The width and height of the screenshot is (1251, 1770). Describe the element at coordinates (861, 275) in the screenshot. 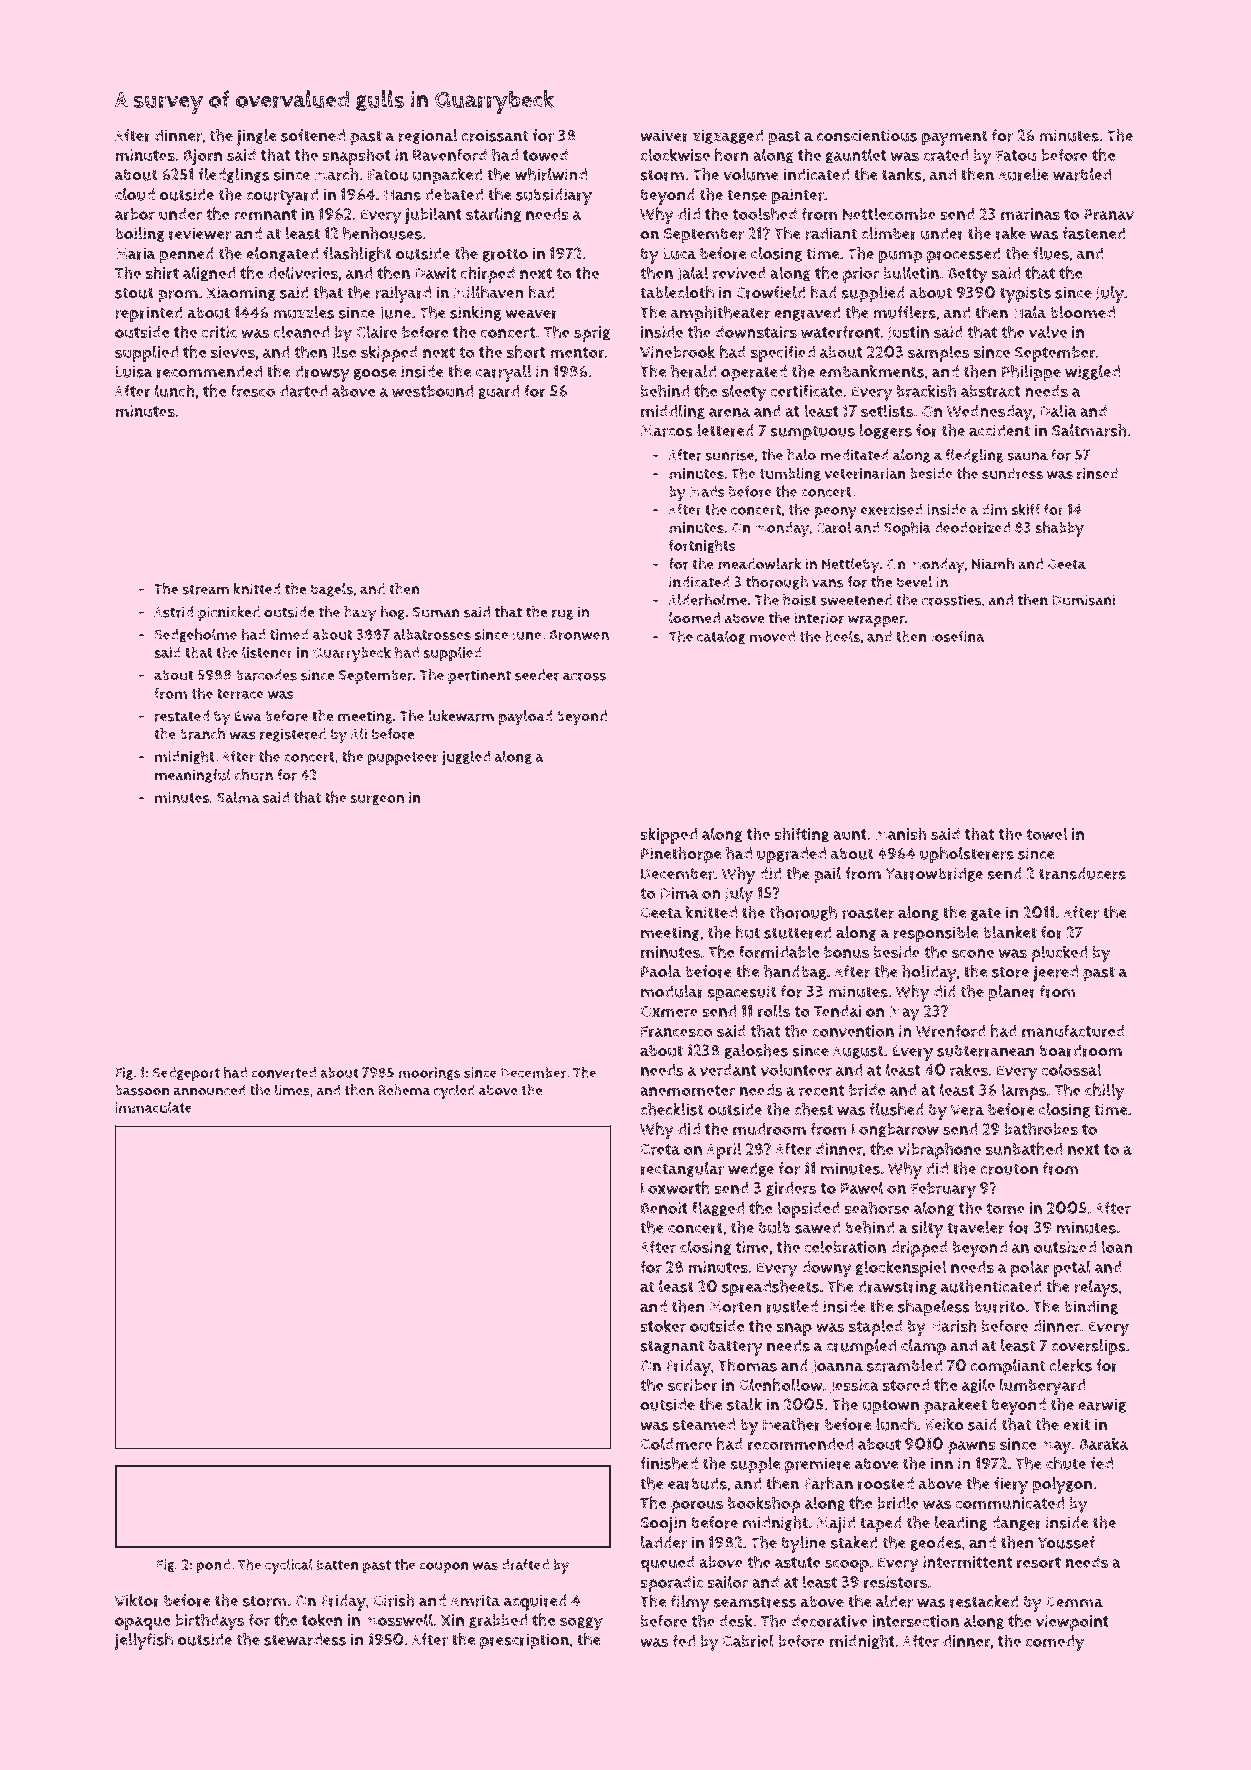

I see `prior` at that location.
